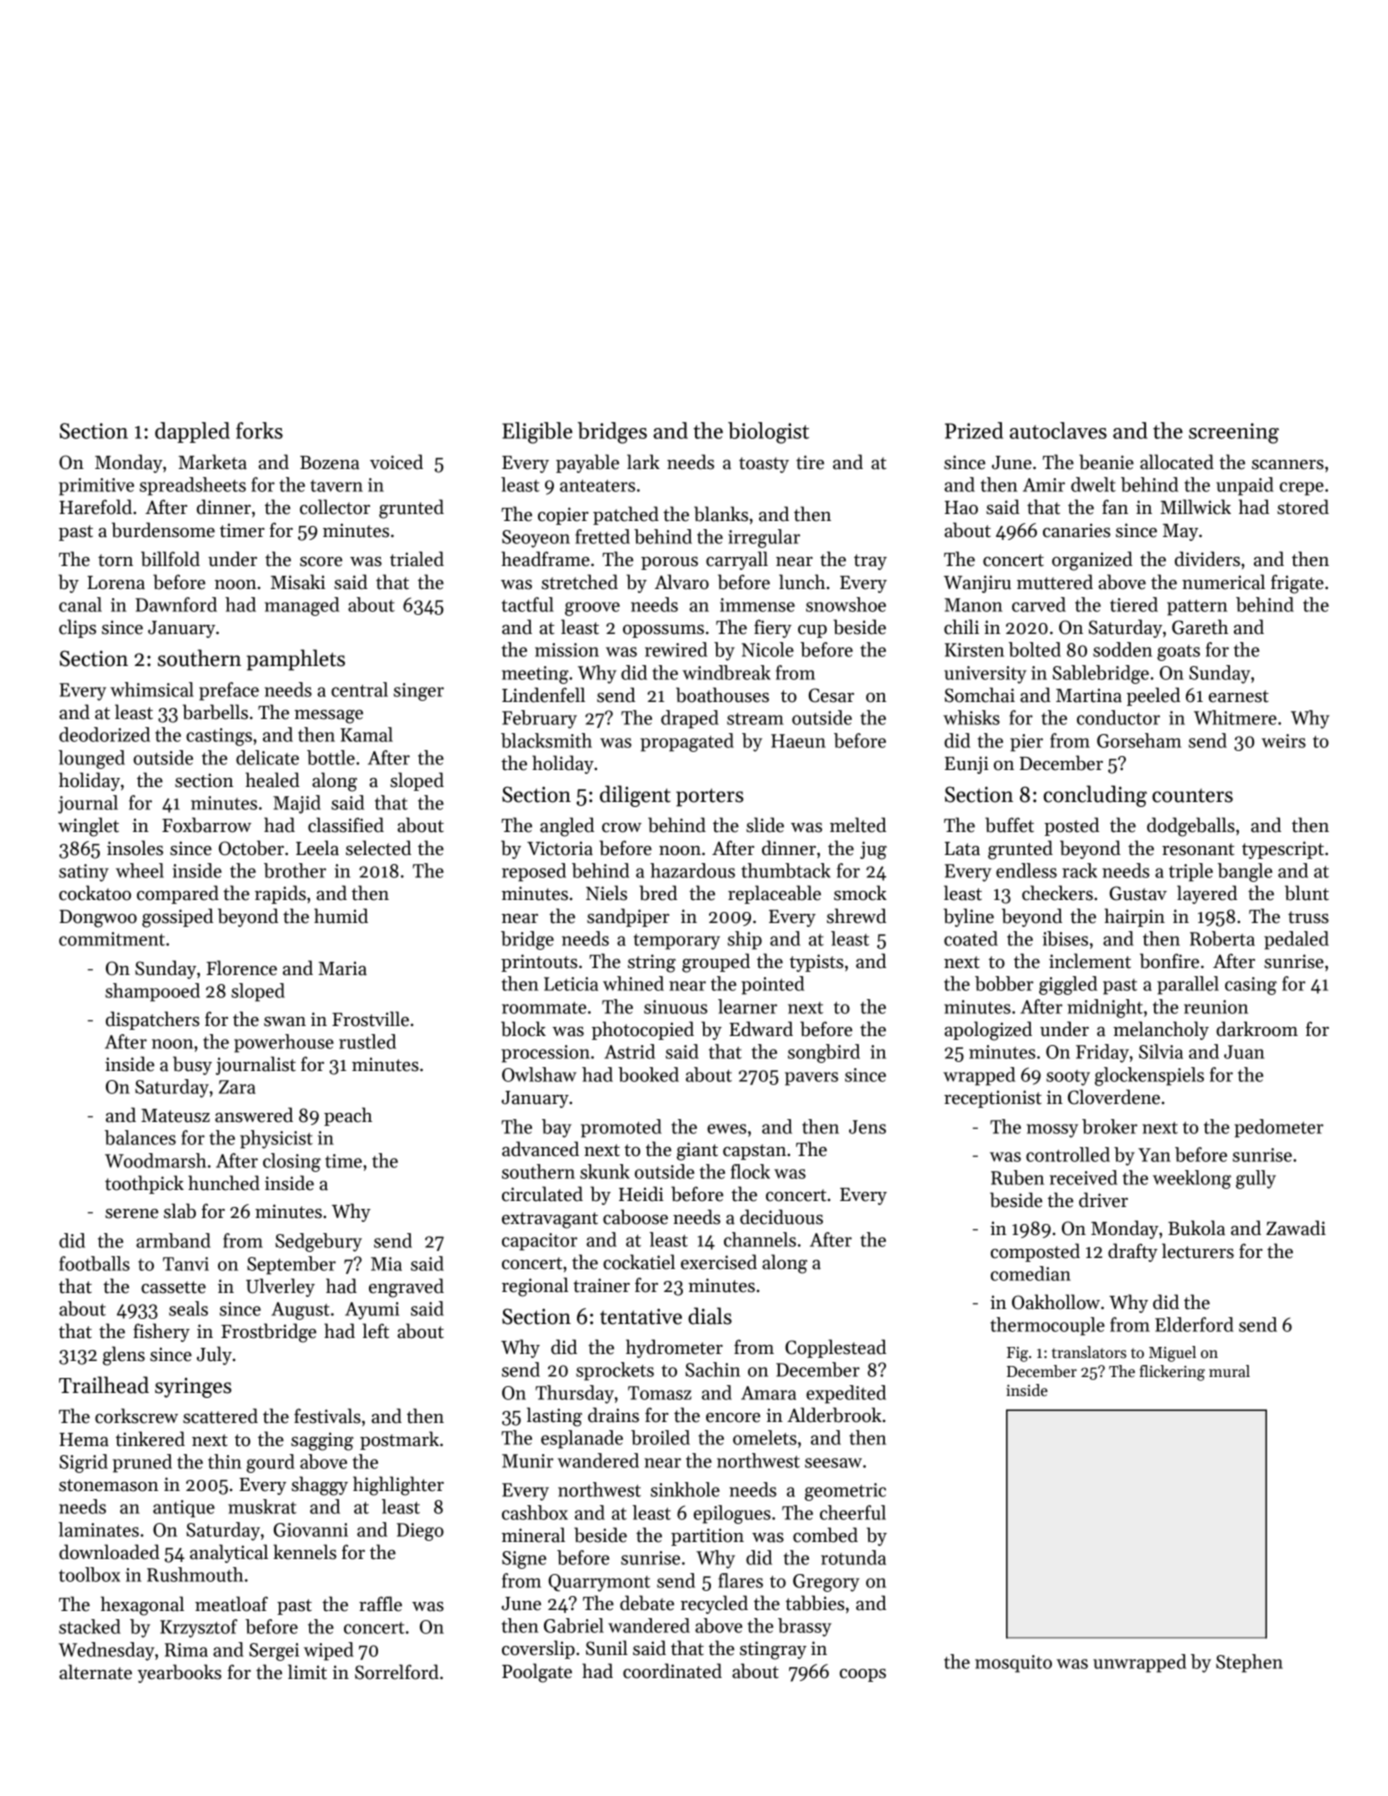 The image size is (1388, 1796). Describe the element at coordinates (212, 462) in the image. I see `Marketa` at that location.
